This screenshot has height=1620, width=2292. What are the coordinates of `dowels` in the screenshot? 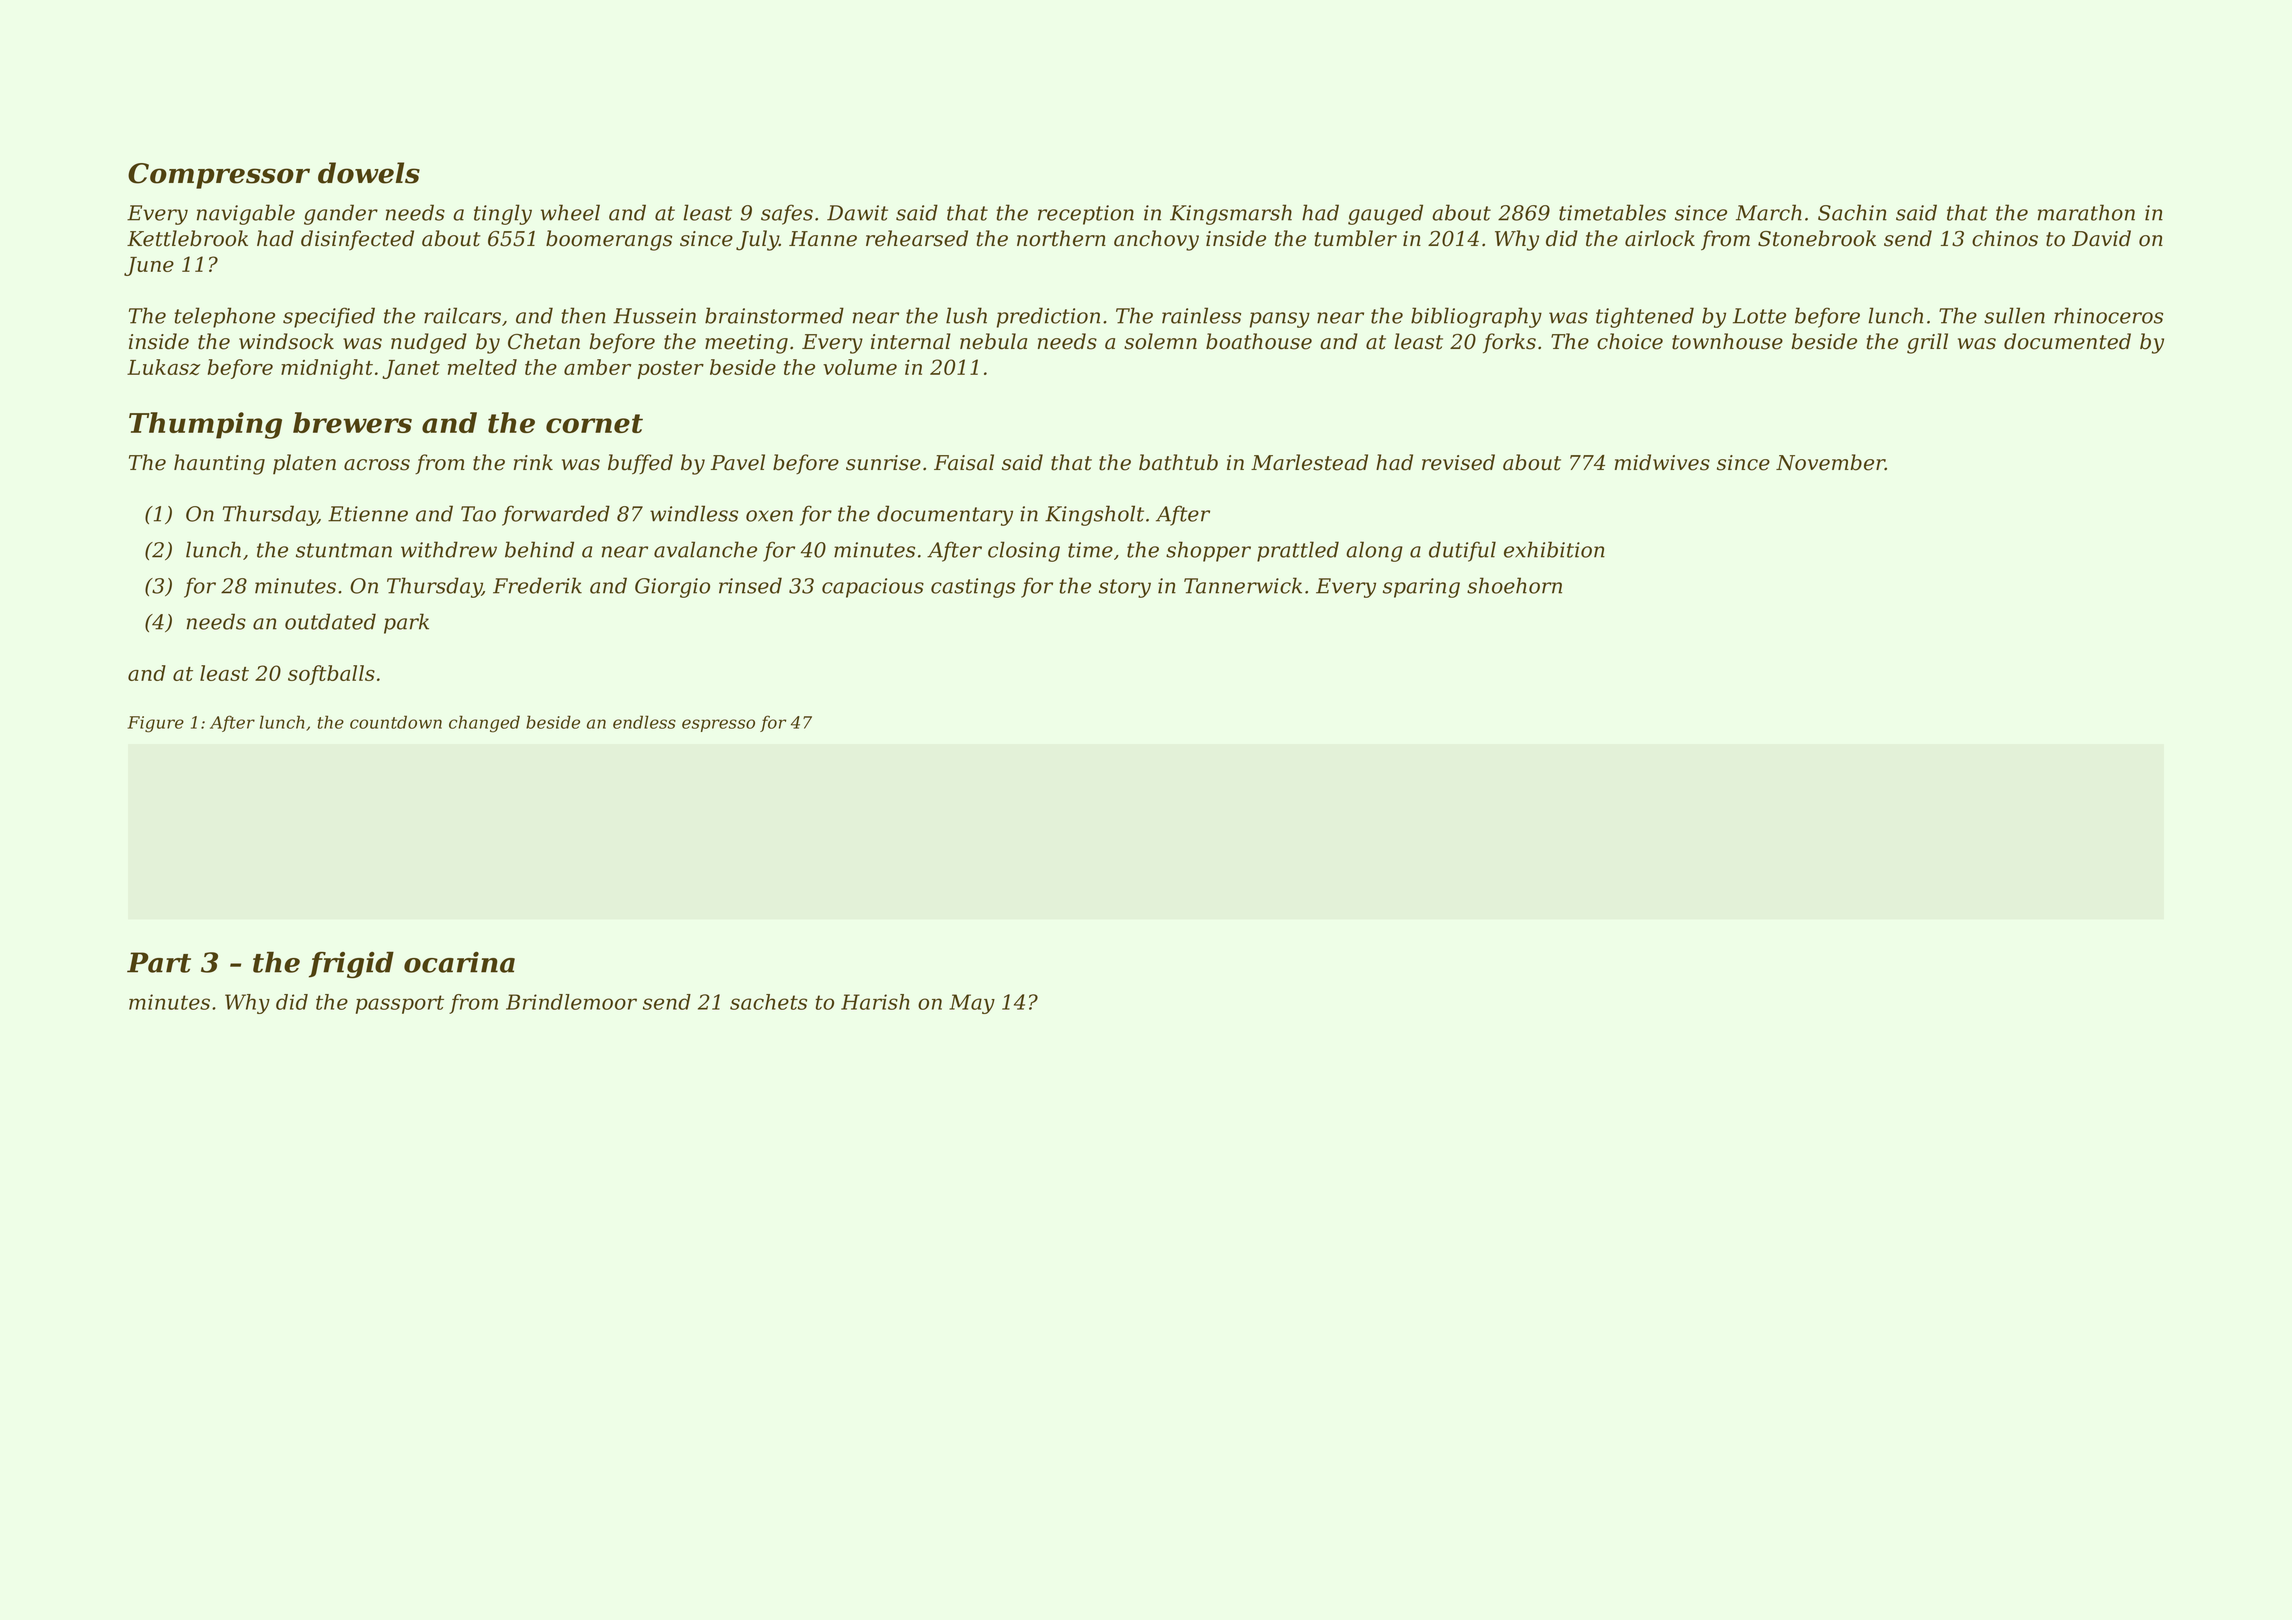 It's located at (369, 173).
